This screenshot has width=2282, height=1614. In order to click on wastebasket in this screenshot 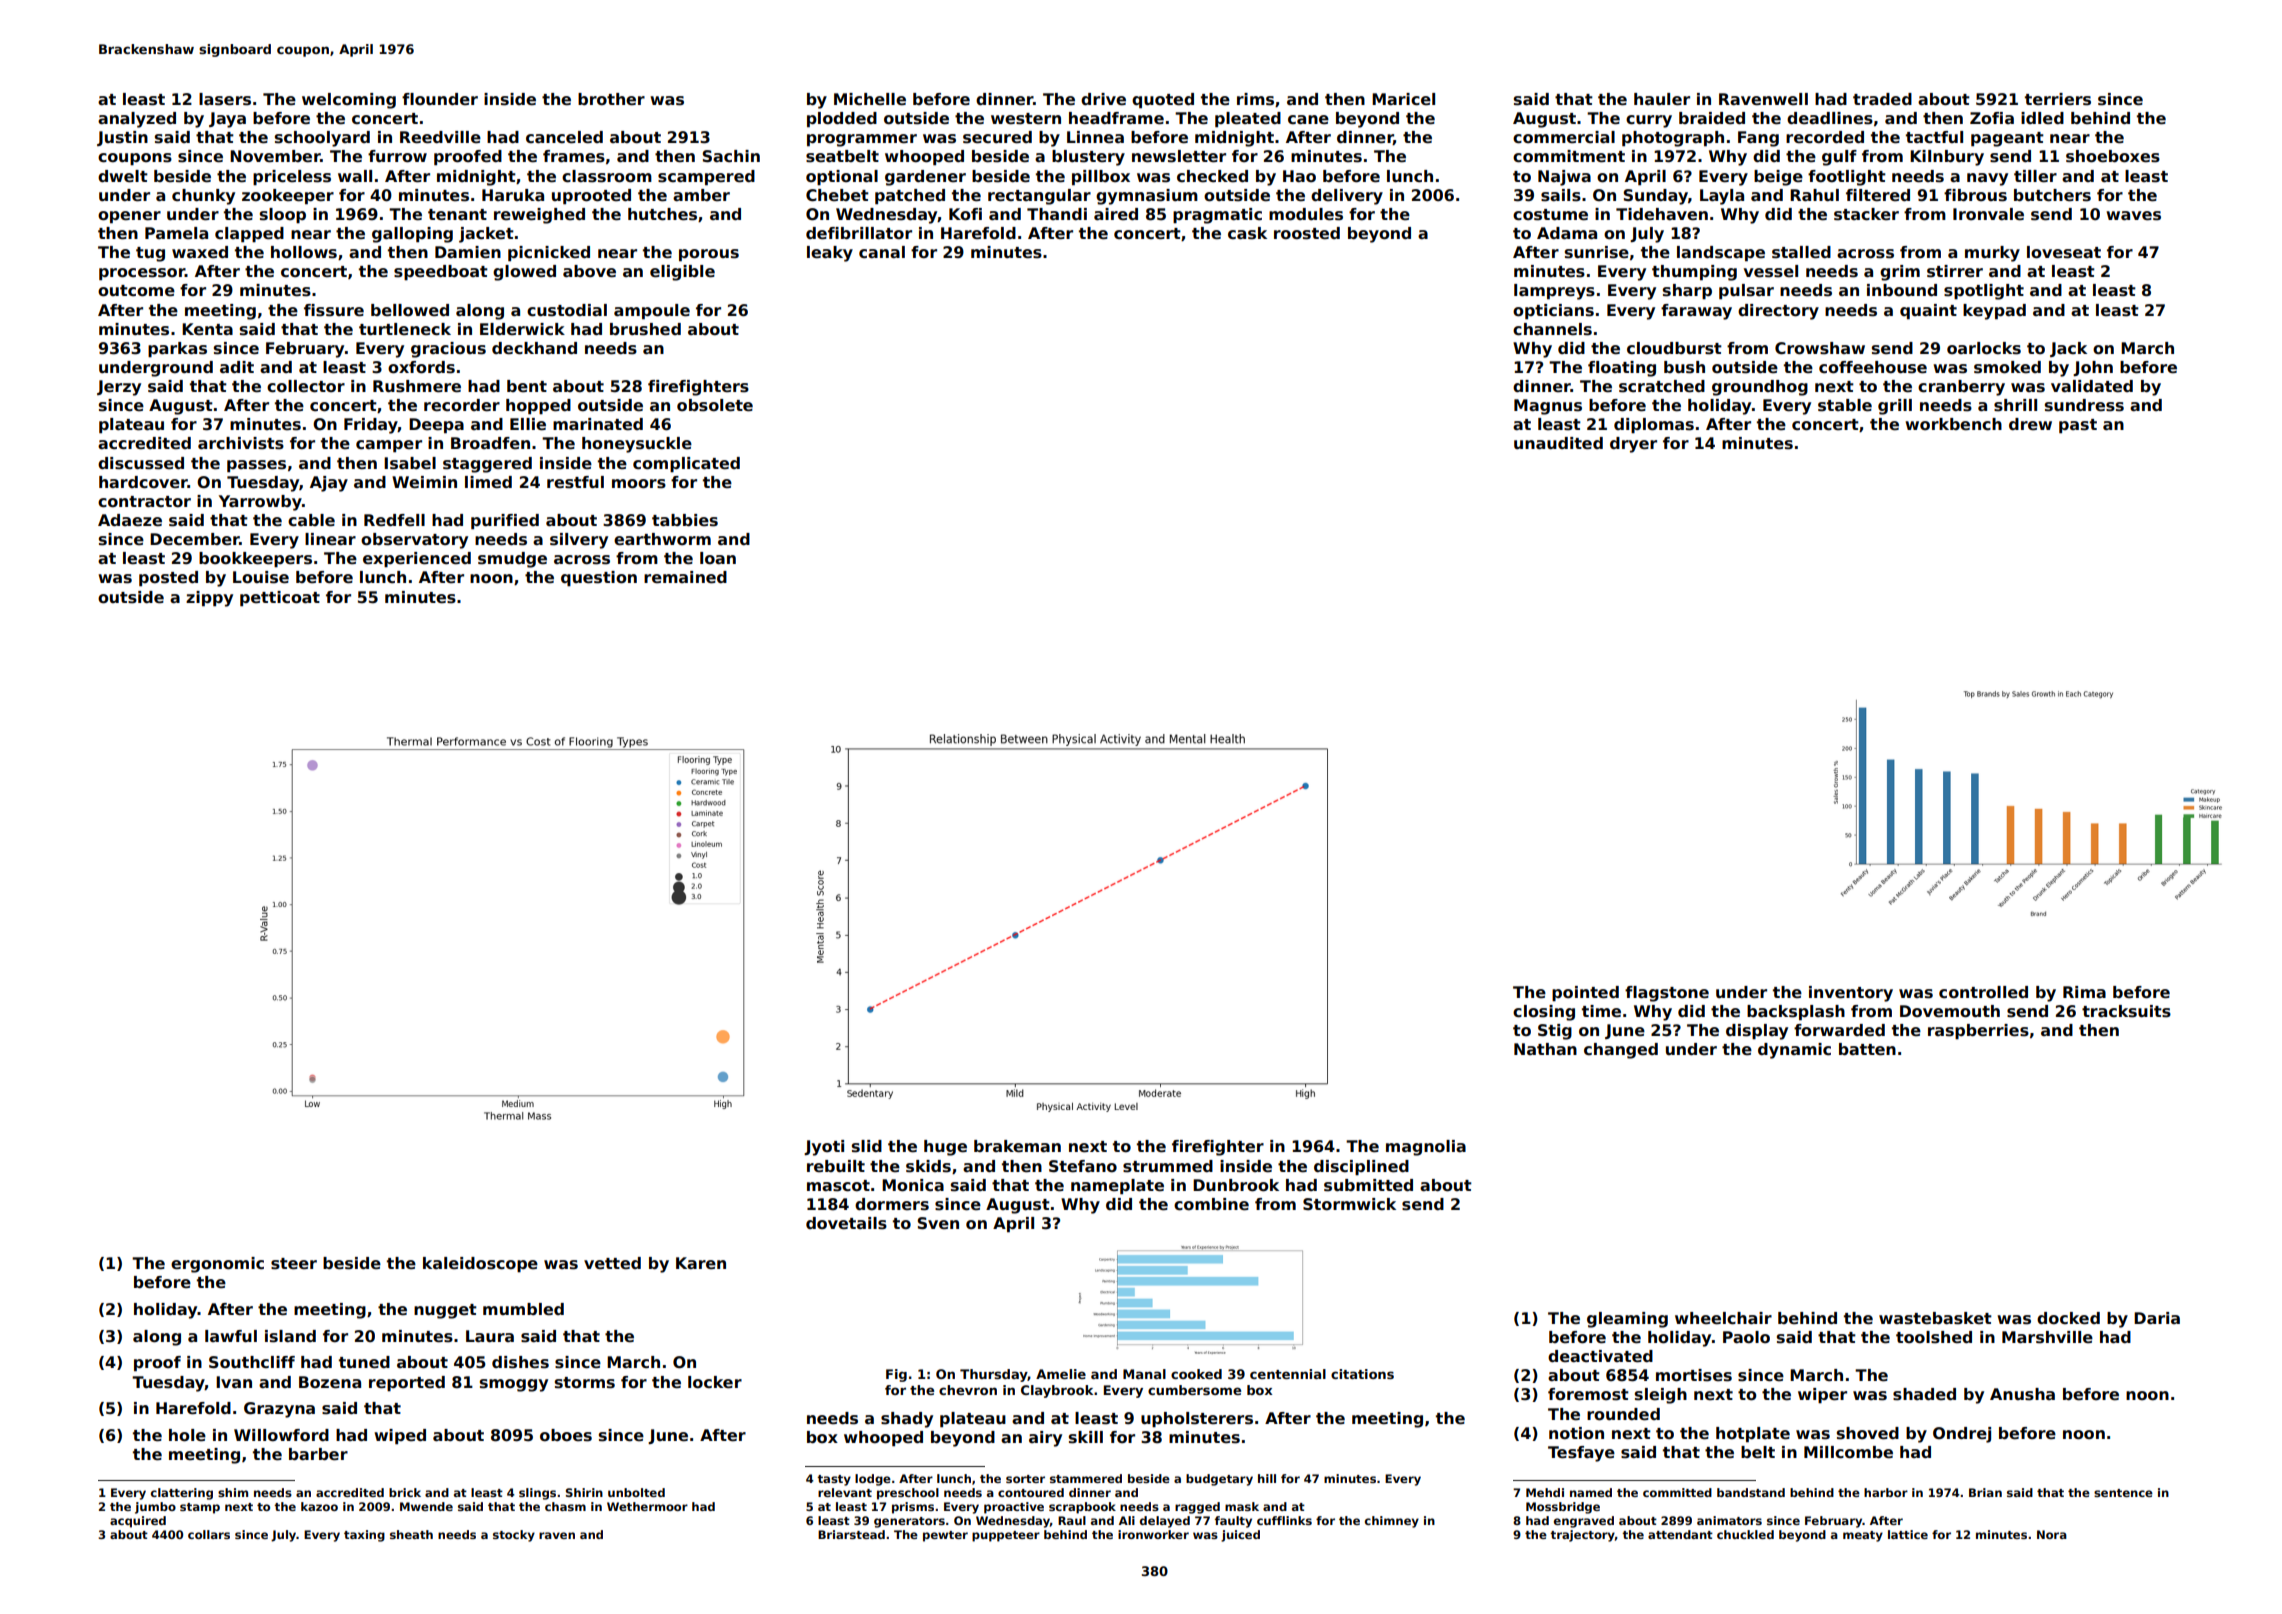, I will do `click(1935, 1318)`.
